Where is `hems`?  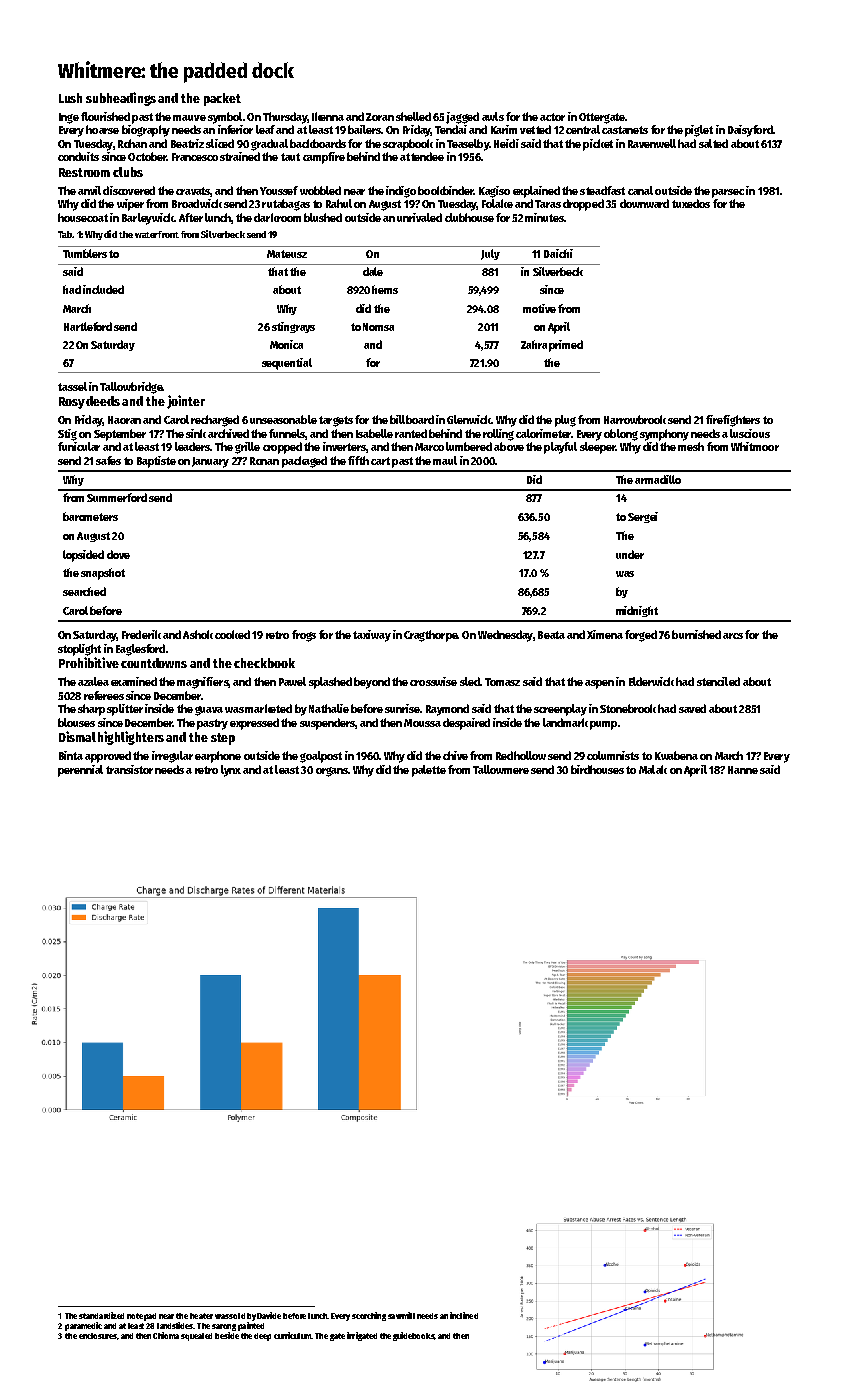
hems is located at coordinates (385, 289).
